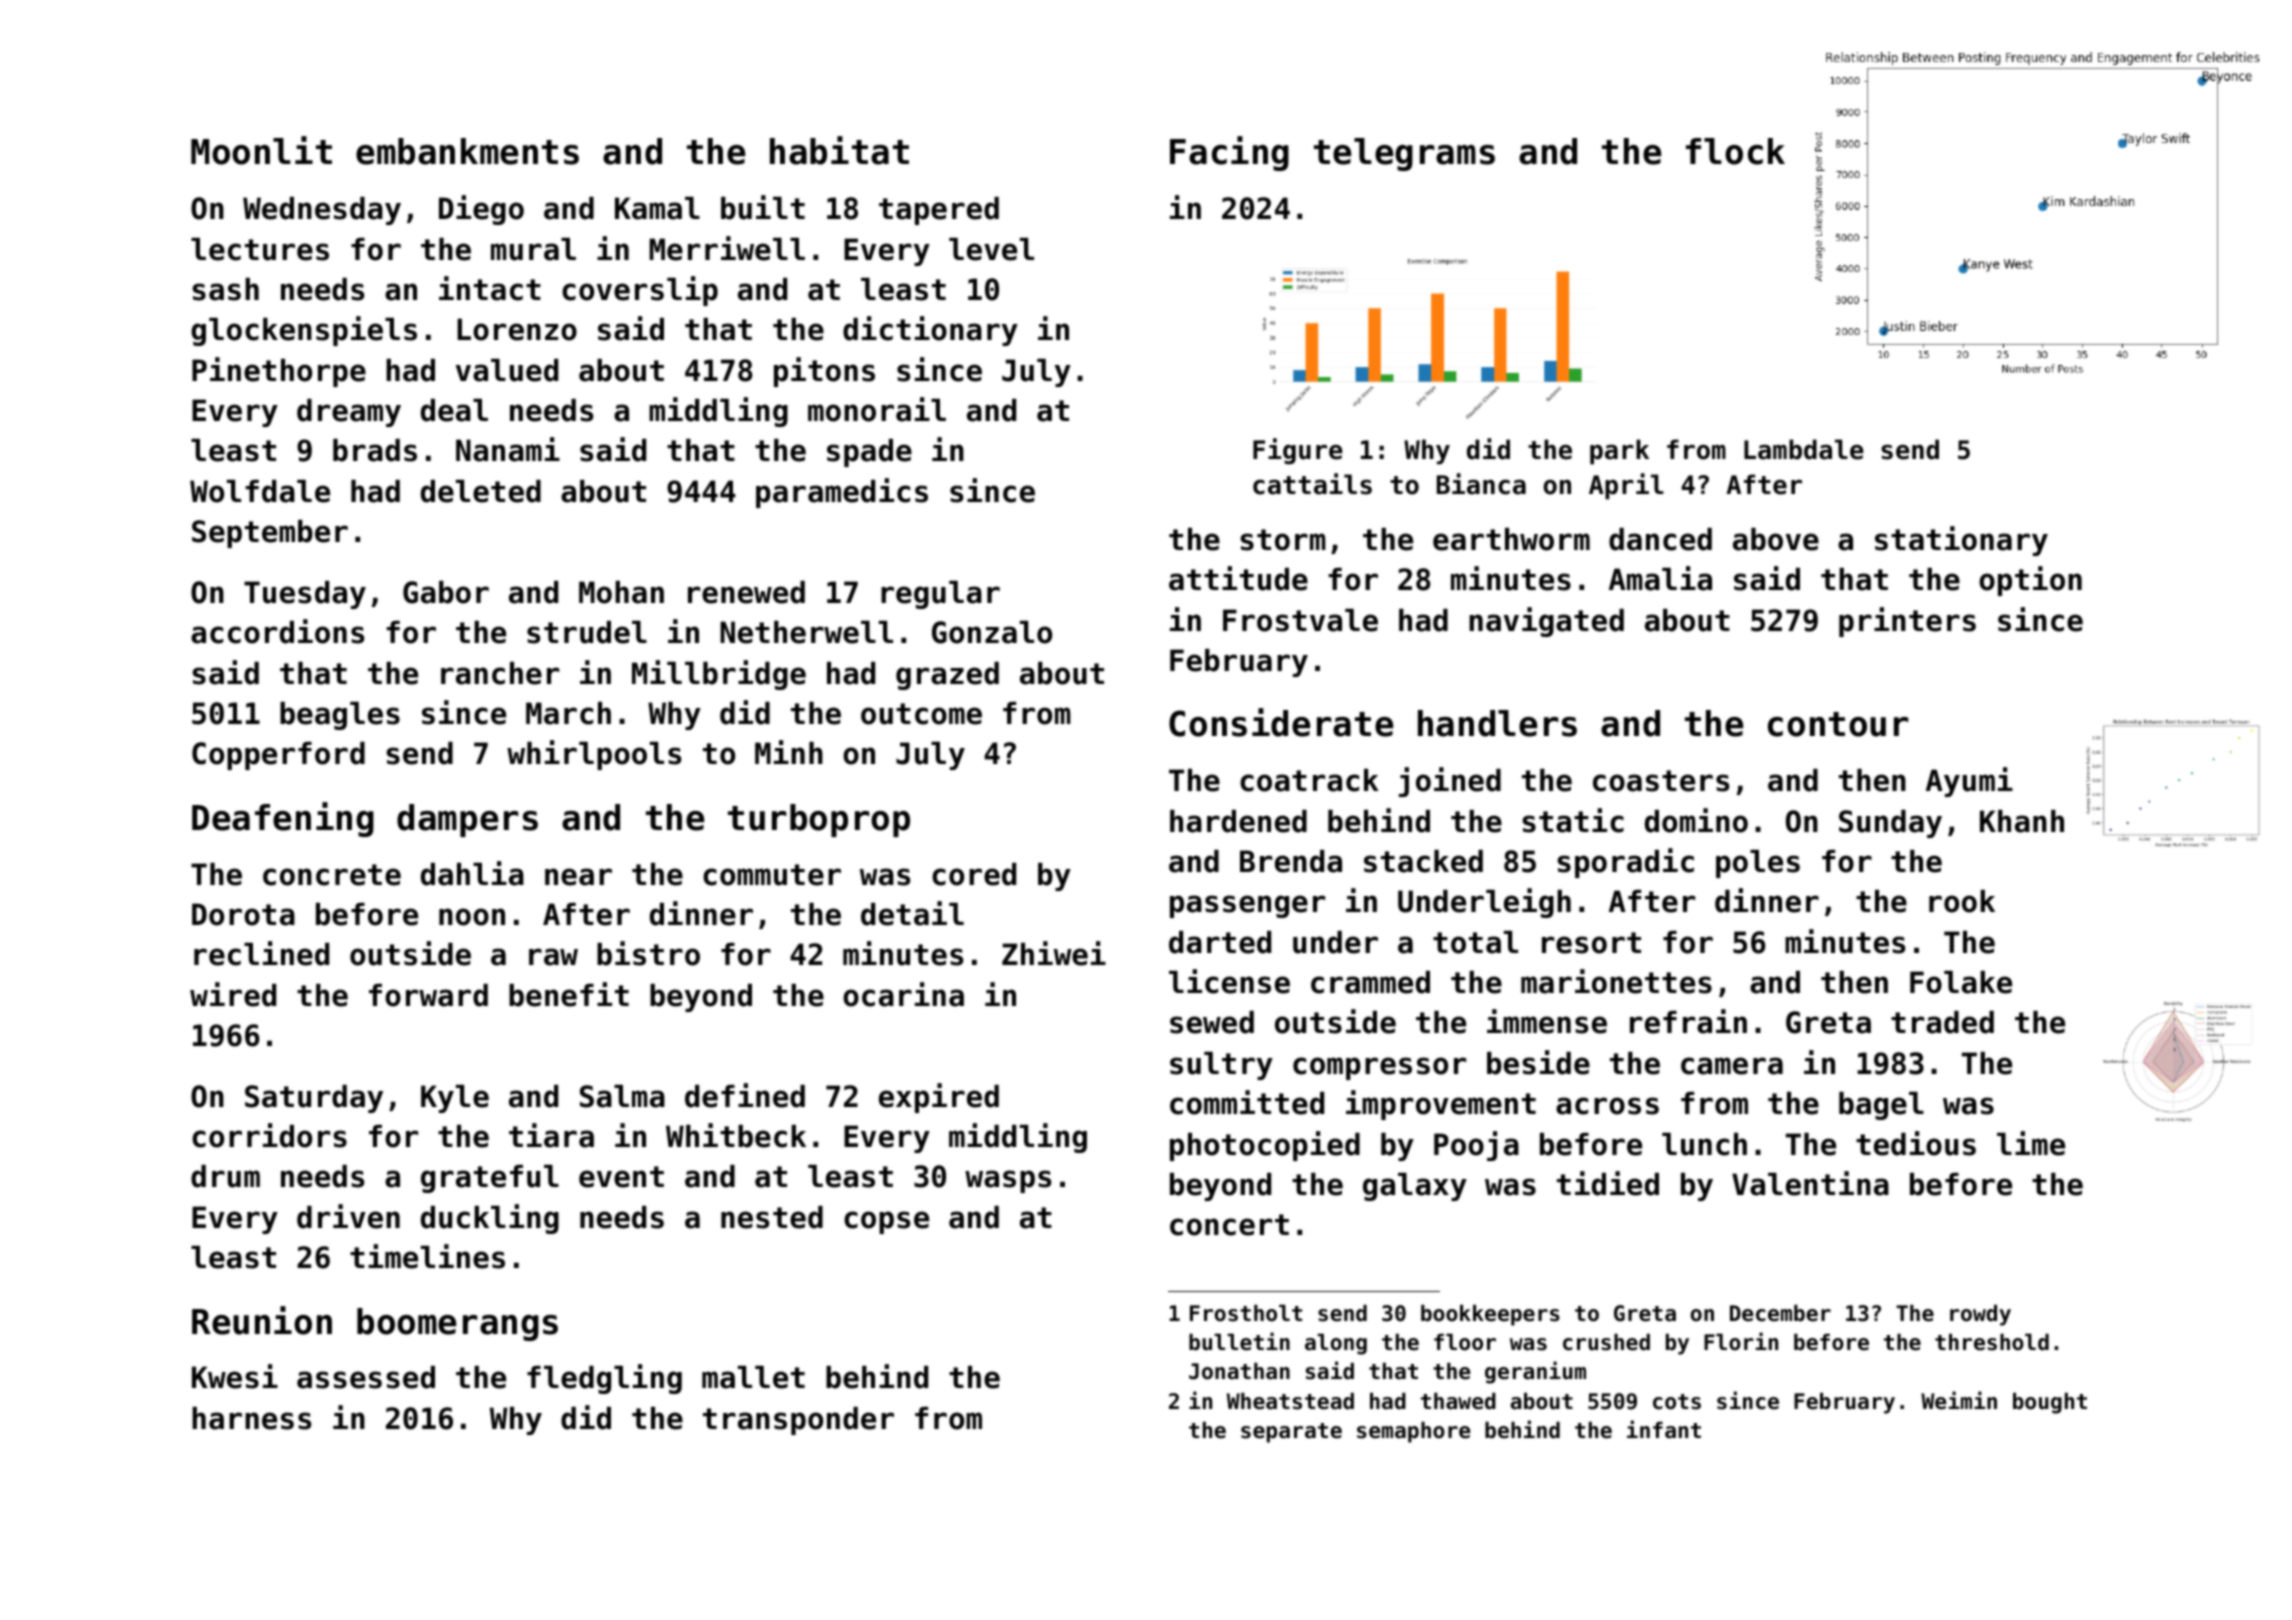 Image resolution: width=2292 pixels, height=1620 pixels. What do you see at coordinates (1625, 863) in the screenshot?
I see `sporadic` at bounding box center [1625, 863].
